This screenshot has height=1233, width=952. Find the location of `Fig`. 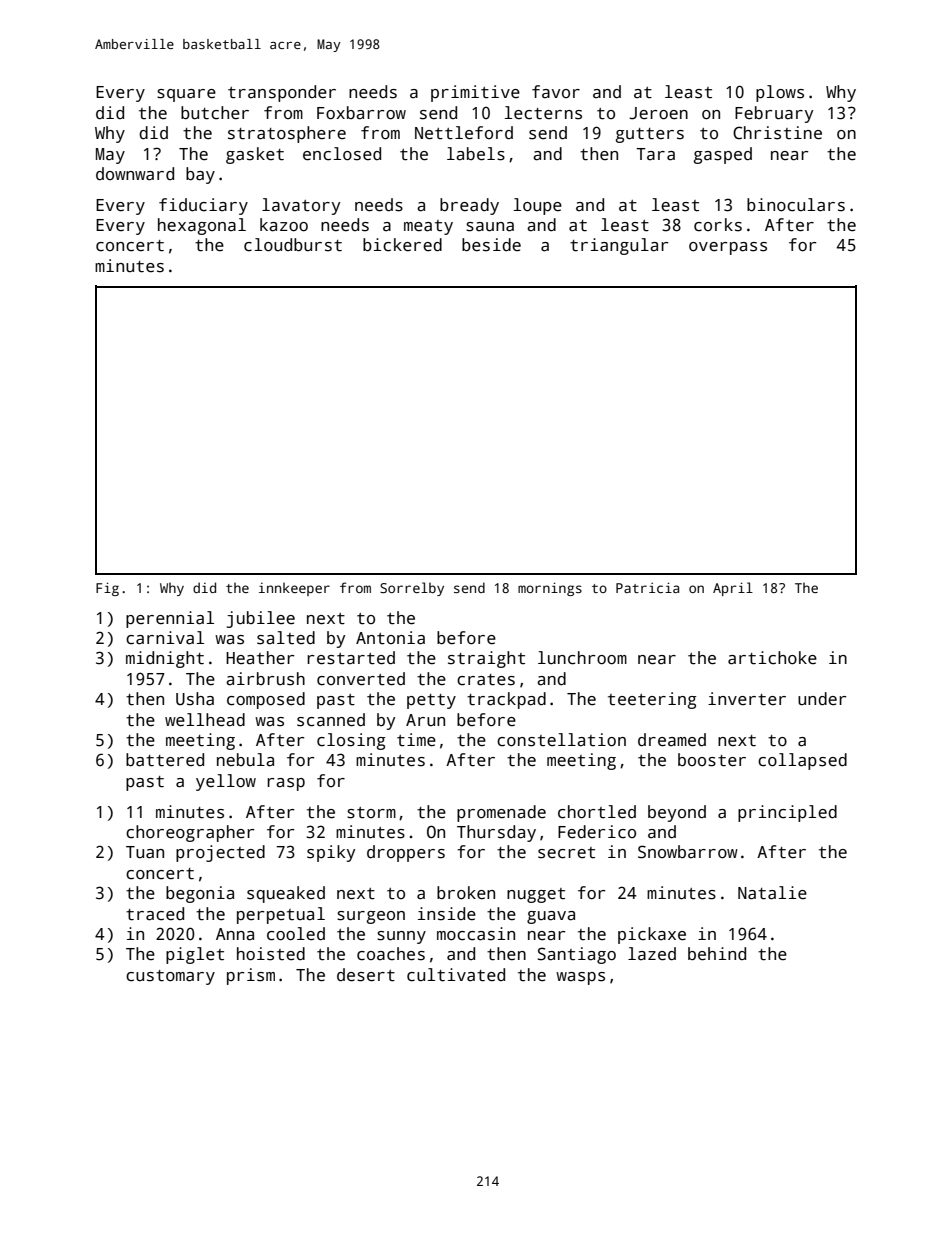

Fig is located at coordinates (107, 589).
